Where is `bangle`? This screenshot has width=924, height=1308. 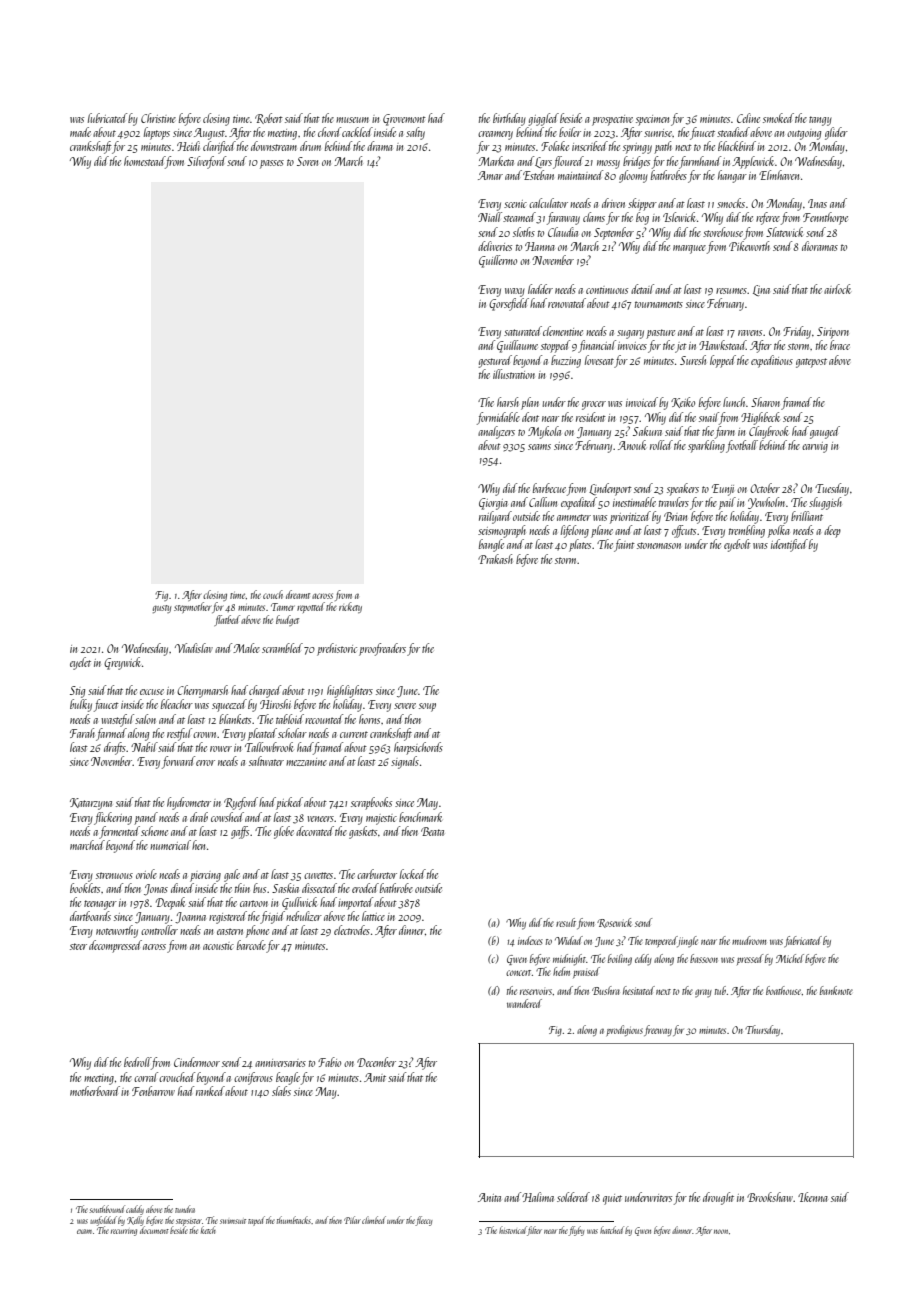
bangle is located at coordinates (491, 545).
